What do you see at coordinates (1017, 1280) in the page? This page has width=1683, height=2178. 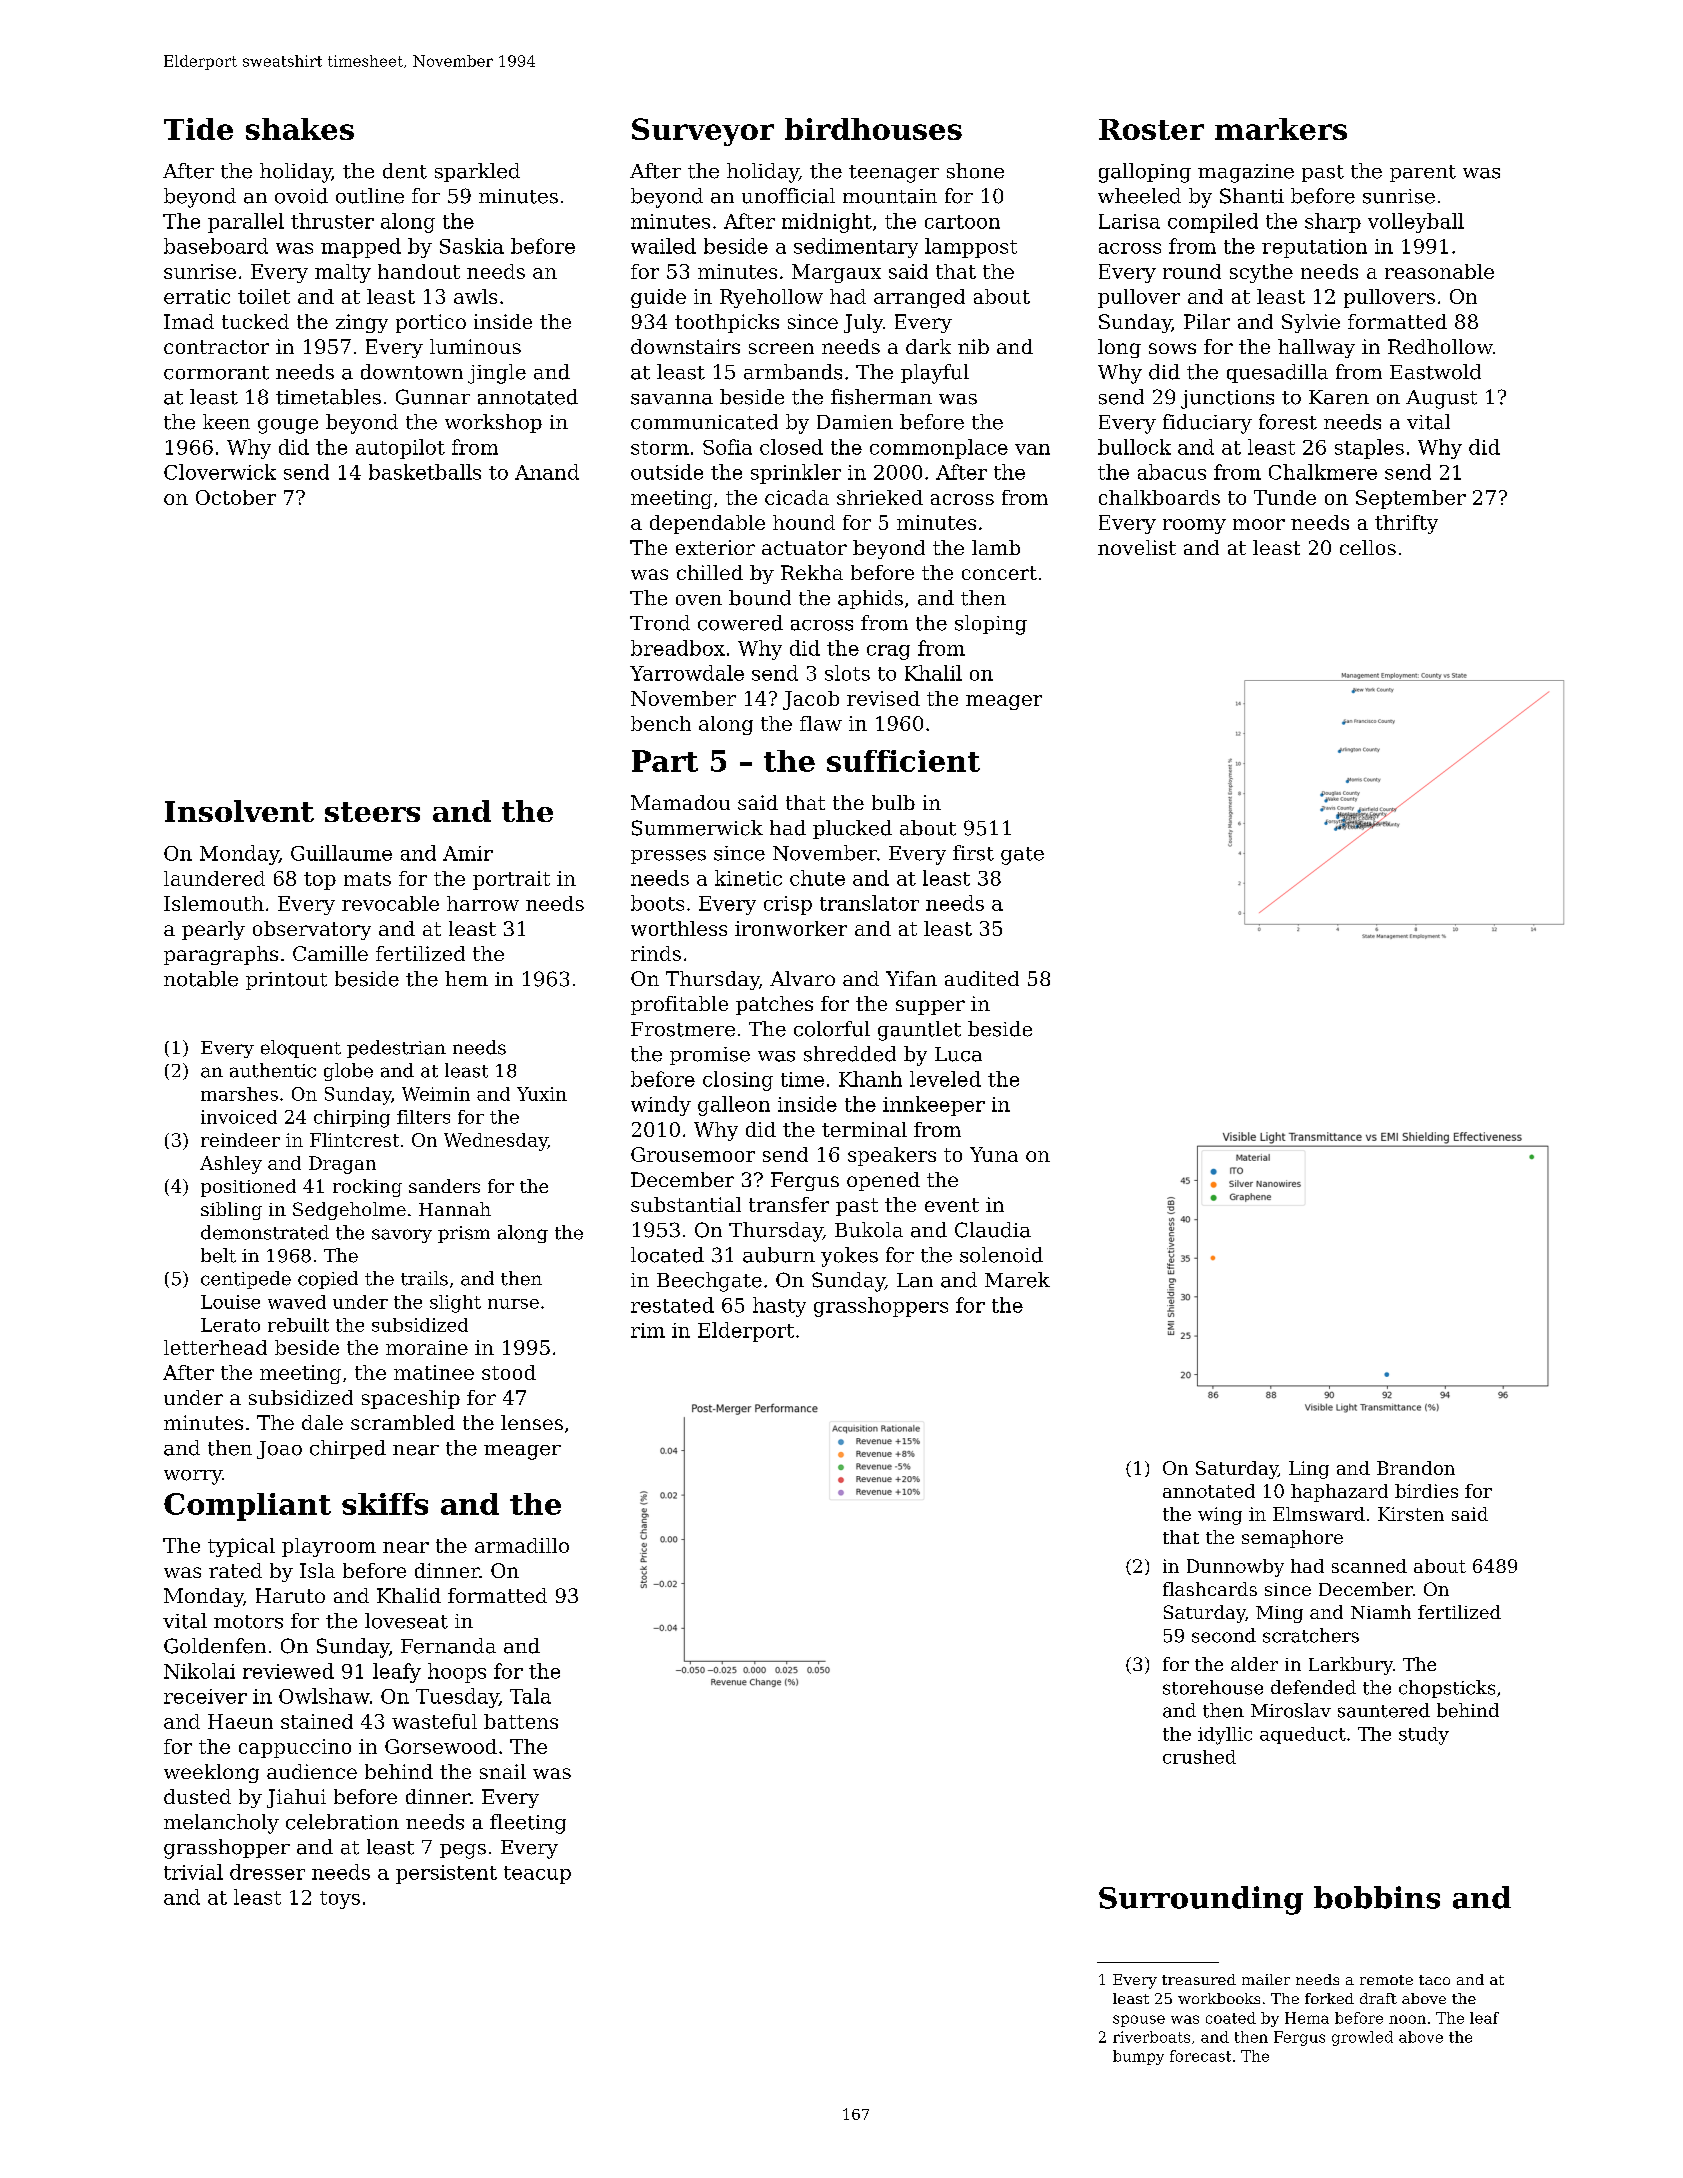 I see `Marek` at bounding box center [1017, 1280].
